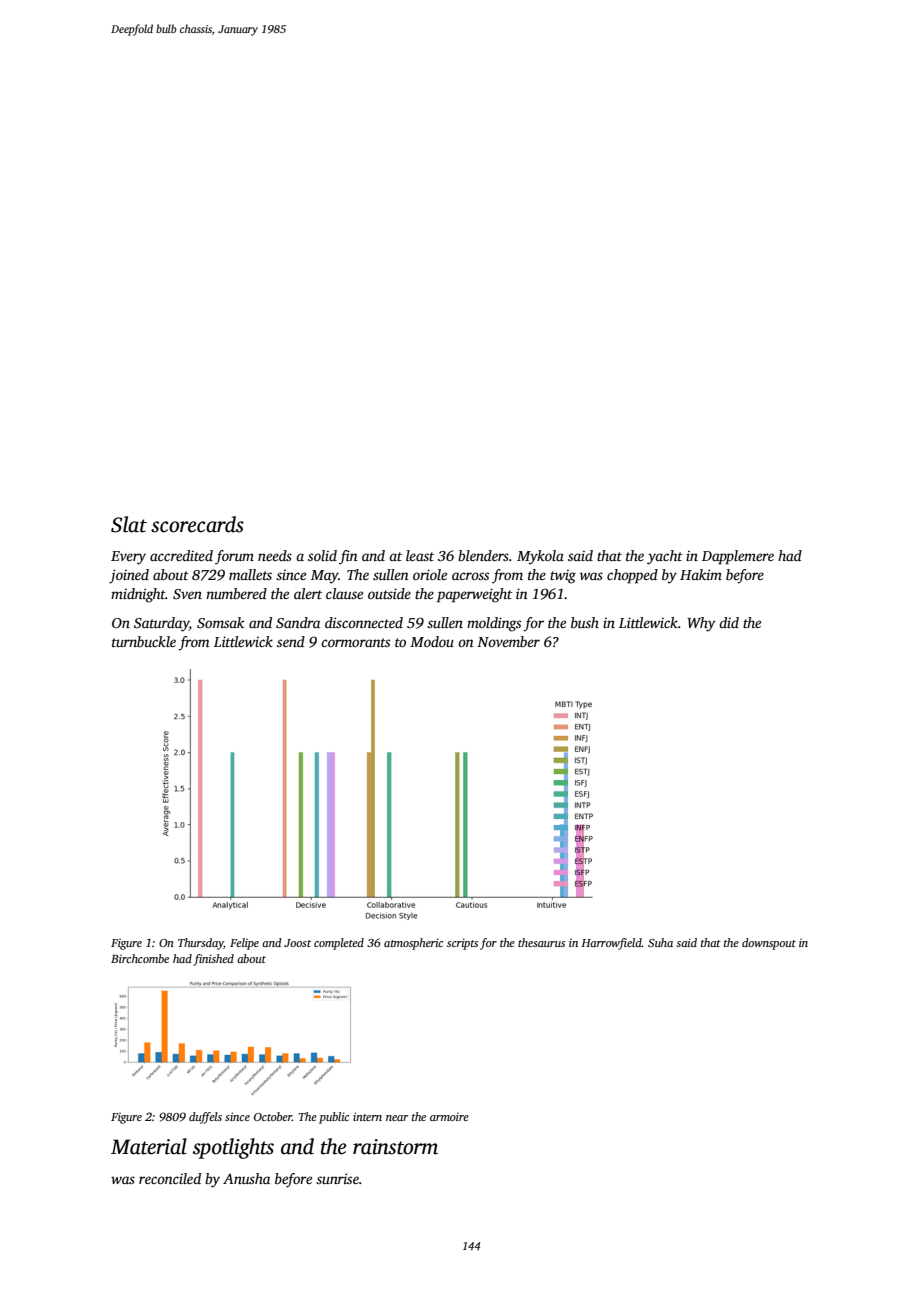 This image has width=924, height=1308. What do you see at coordinates (541, 942) in the image?
I see `thesaurus` at bounding box center [541, 942].
